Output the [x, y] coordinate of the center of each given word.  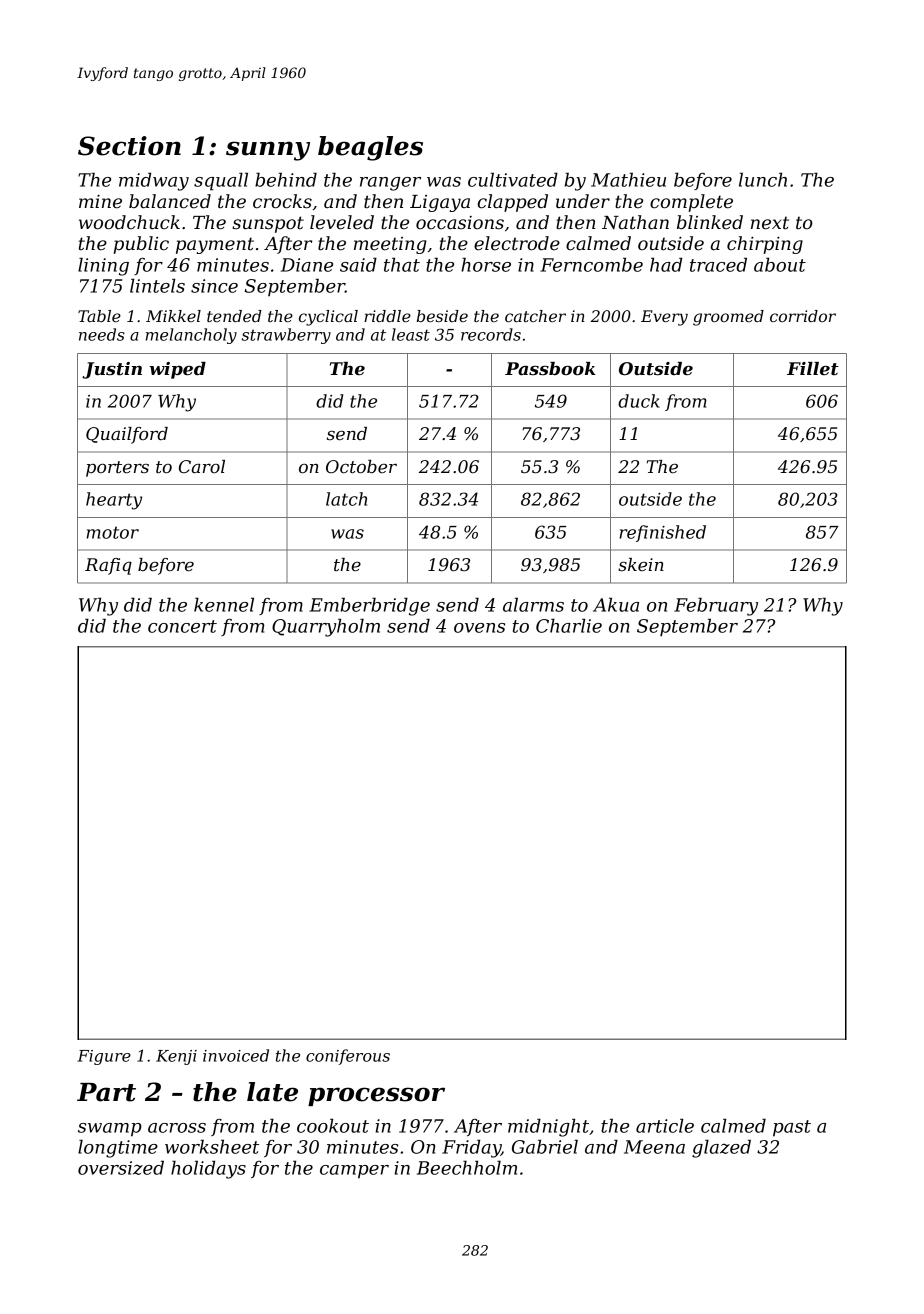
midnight [548, 1127]
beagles [370, 148]
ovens [479, 628]
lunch [763, 179]
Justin [112, 370]
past [792, 1128]
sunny [268, 151]
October [361, 466]
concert [182, 626]
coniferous [348, 1057]
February [716, 606]
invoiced [236, 1055]
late [272, 1092]
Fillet [813, 368]
